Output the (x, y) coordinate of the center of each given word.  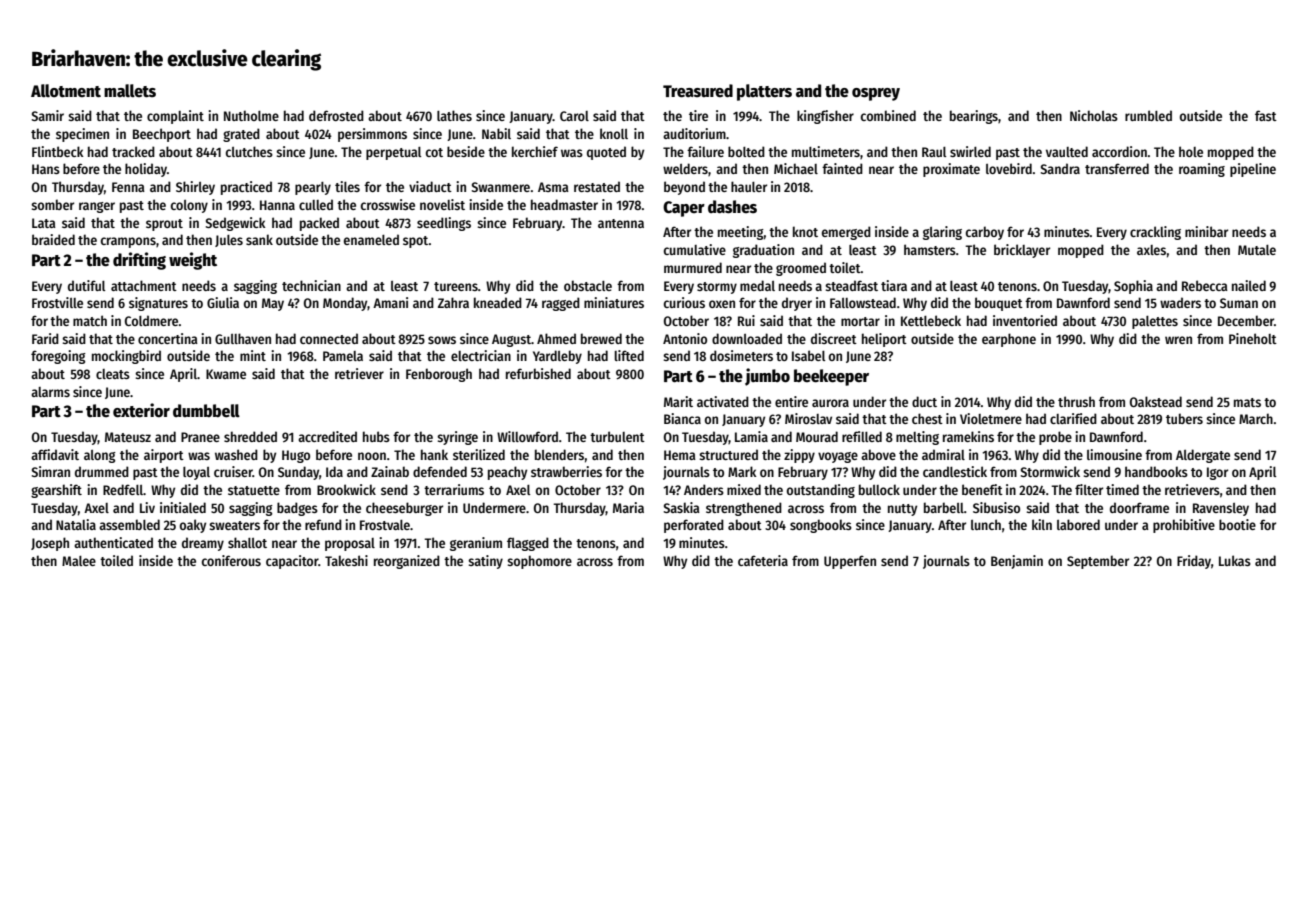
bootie (1237, 524)
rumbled (1148, 115)
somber (52, 204)
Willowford (527, 436)
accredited (327, 436)
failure (705, 151)
